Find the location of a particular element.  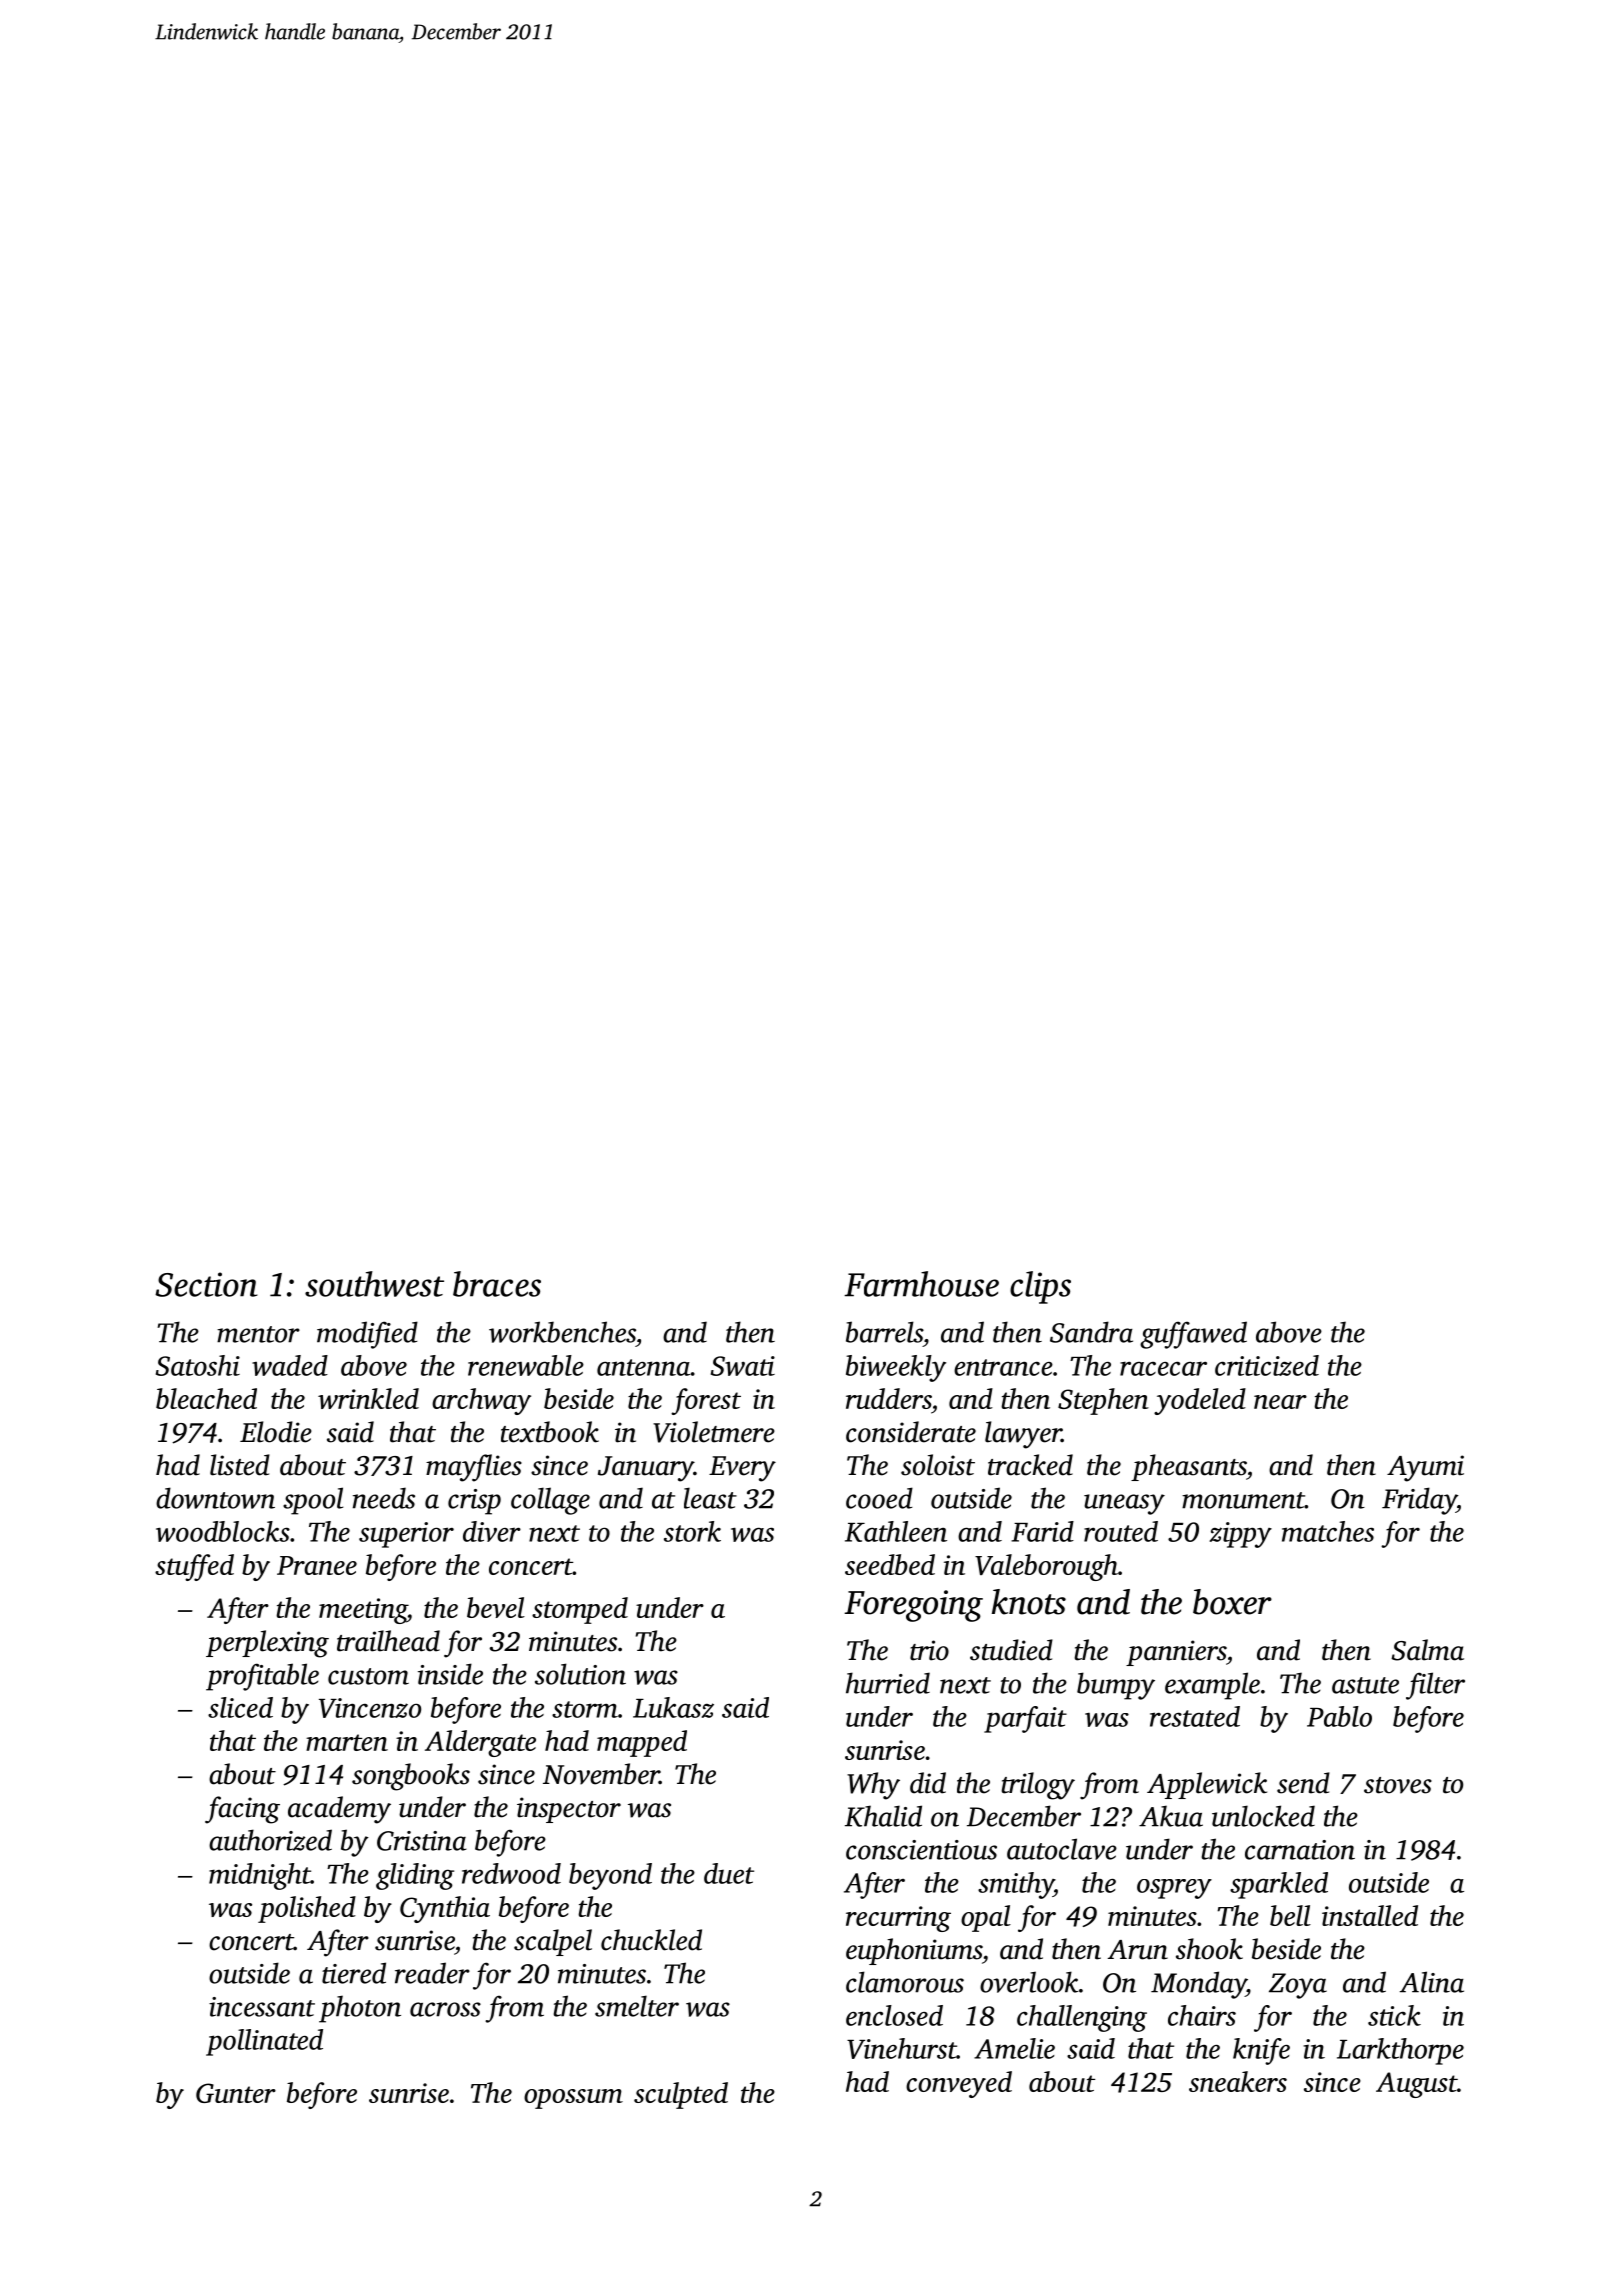

Lukasz is located at coordinates (673, 1707).
